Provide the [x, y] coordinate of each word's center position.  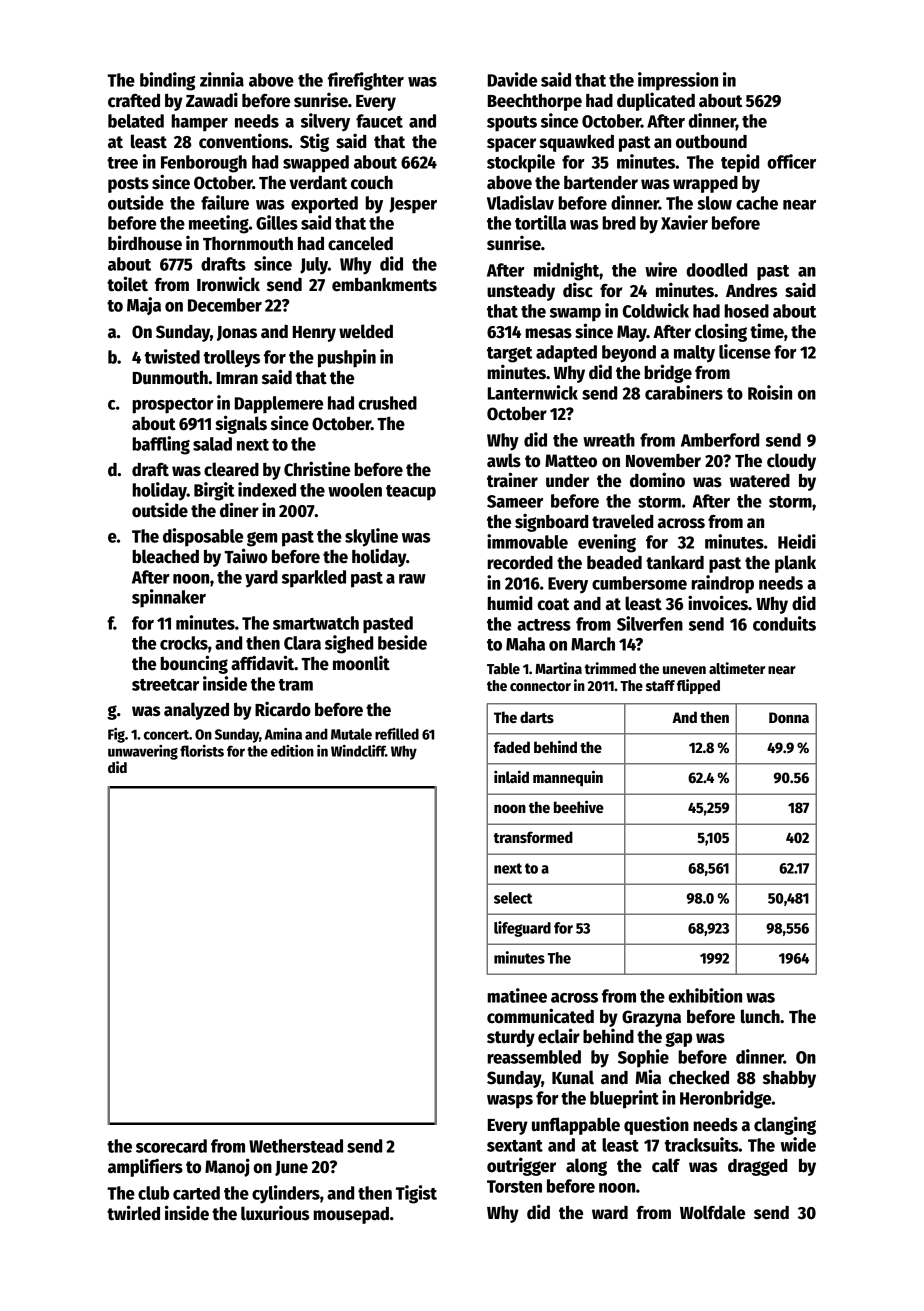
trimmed [610, 668]
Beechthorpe [535, 102]
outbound [711, 141]
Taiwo [245, 556]
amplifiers [145, 1167]
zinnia [222, 79]
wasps [510, 1102]
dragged [757, 1167]
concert [166, 735]
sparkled [314, 579]
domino [657, 480]
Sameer [515, 501]
